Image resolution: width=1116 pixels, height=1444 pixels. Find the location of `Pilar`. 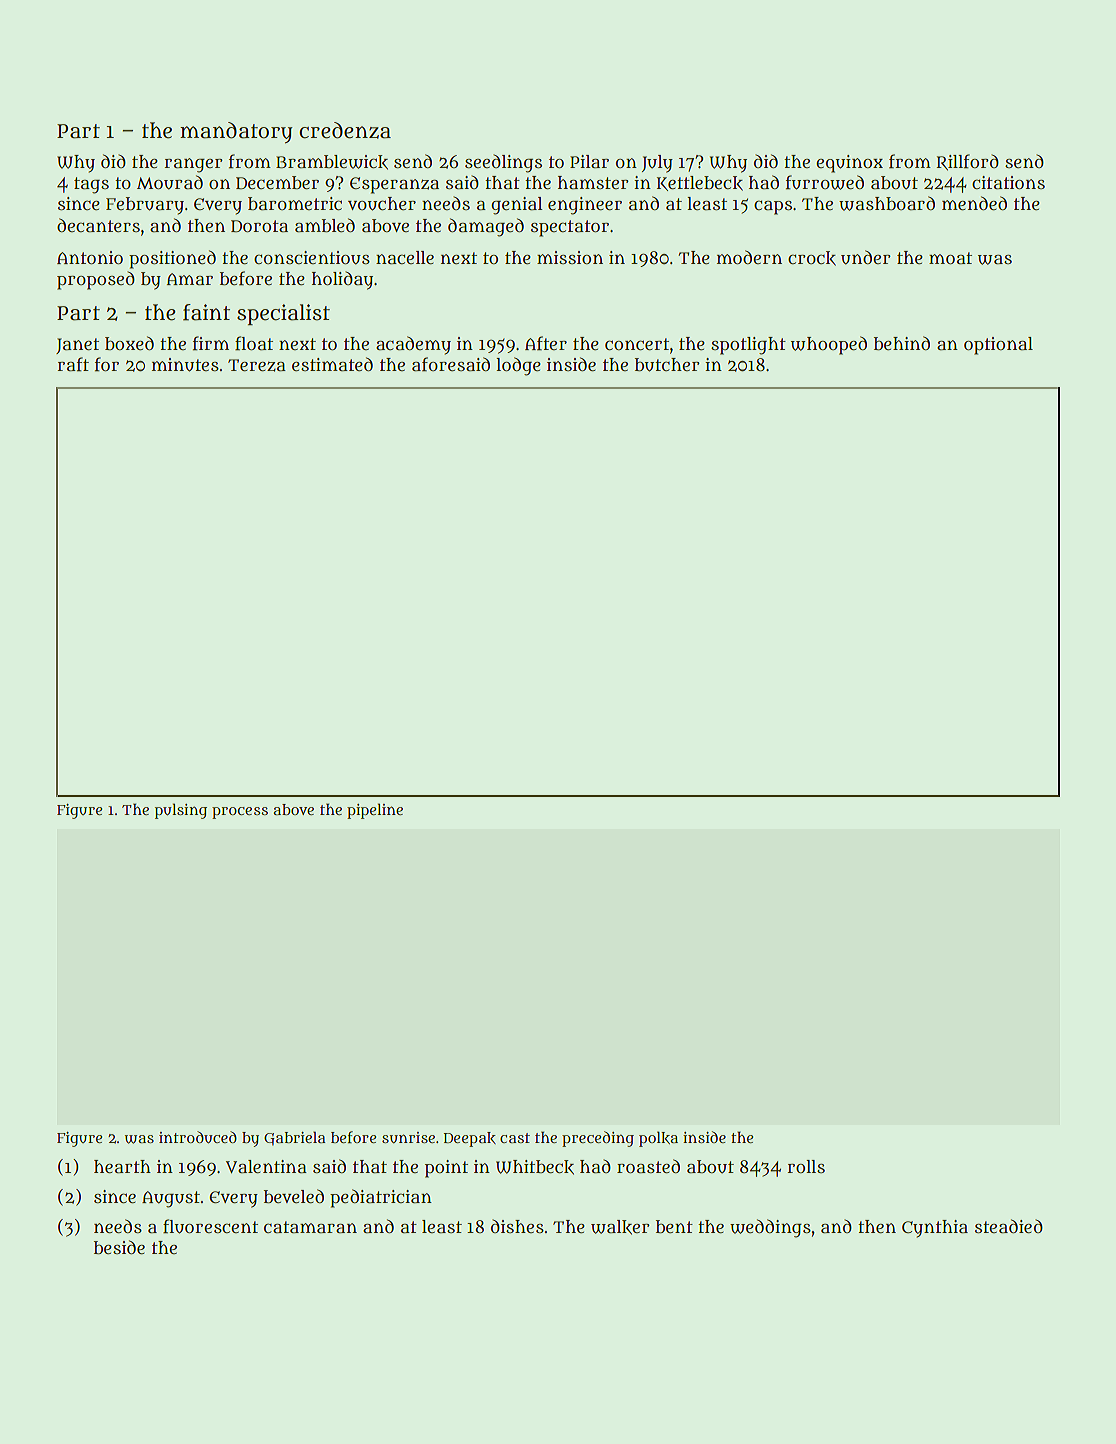

Pilar is located at coordinates (589, 161).
